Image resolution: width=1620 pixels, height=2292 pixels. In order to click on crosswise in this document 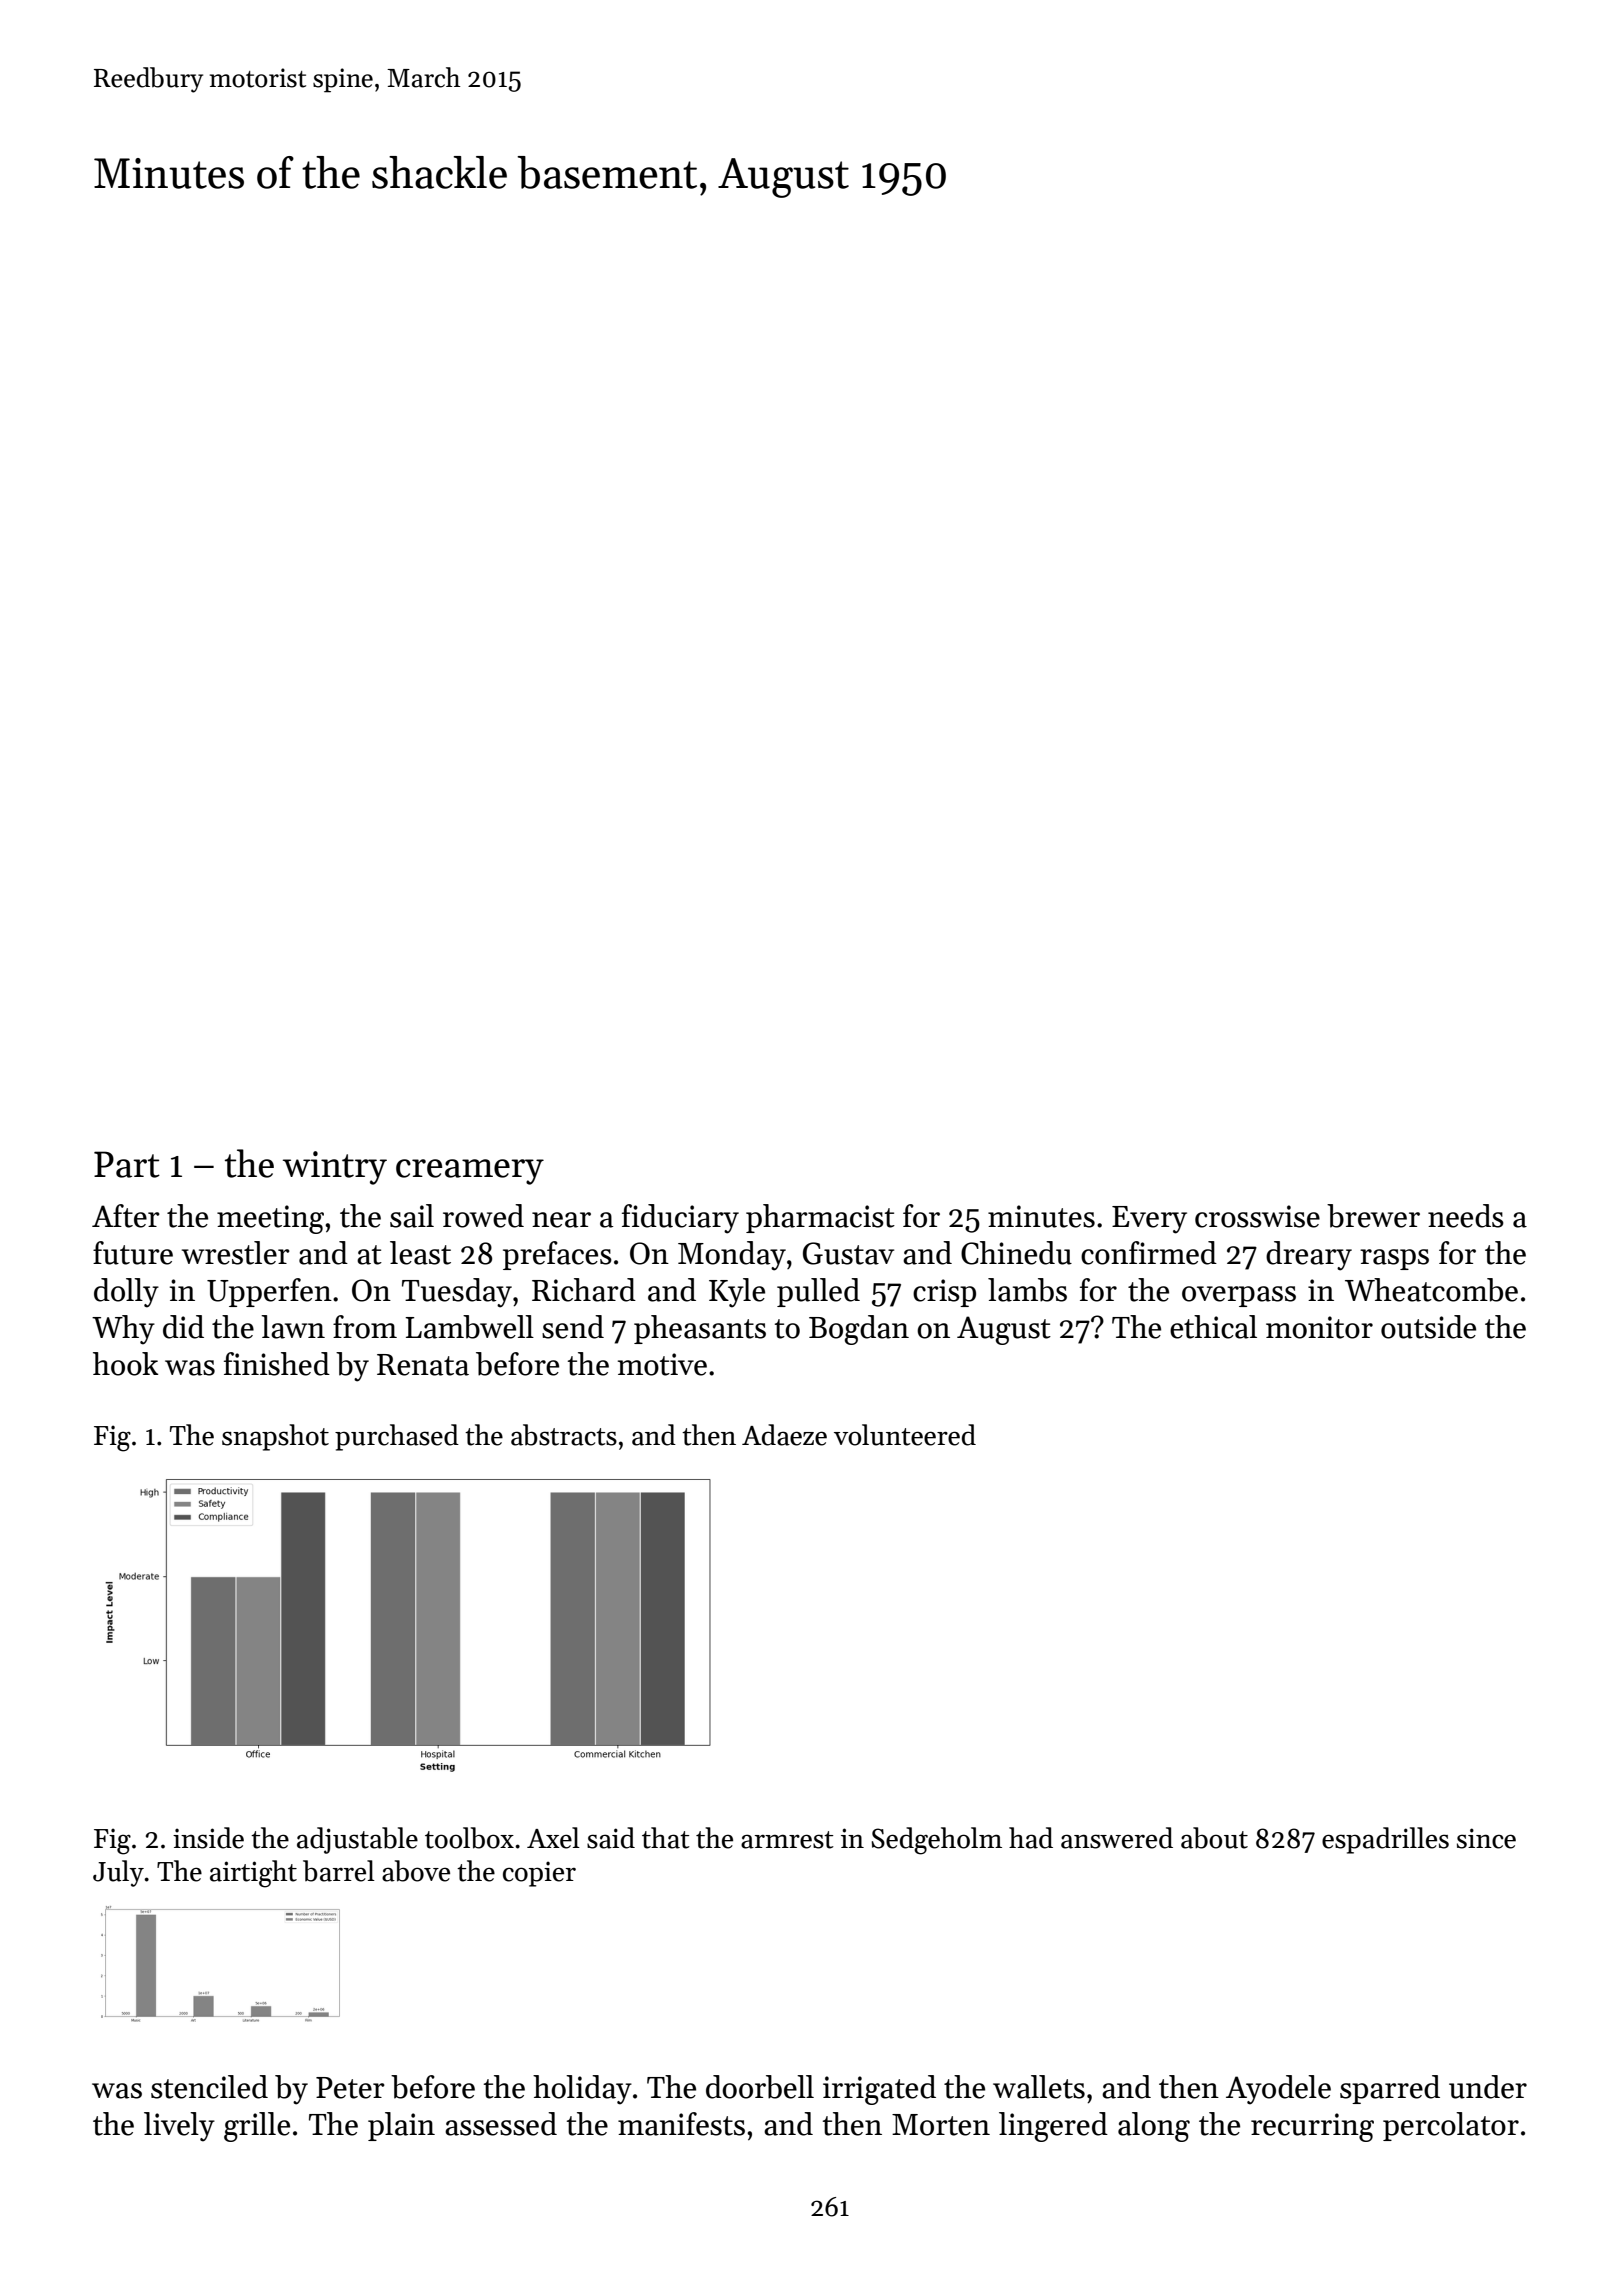, I will do `click(1257, 1216)`.
